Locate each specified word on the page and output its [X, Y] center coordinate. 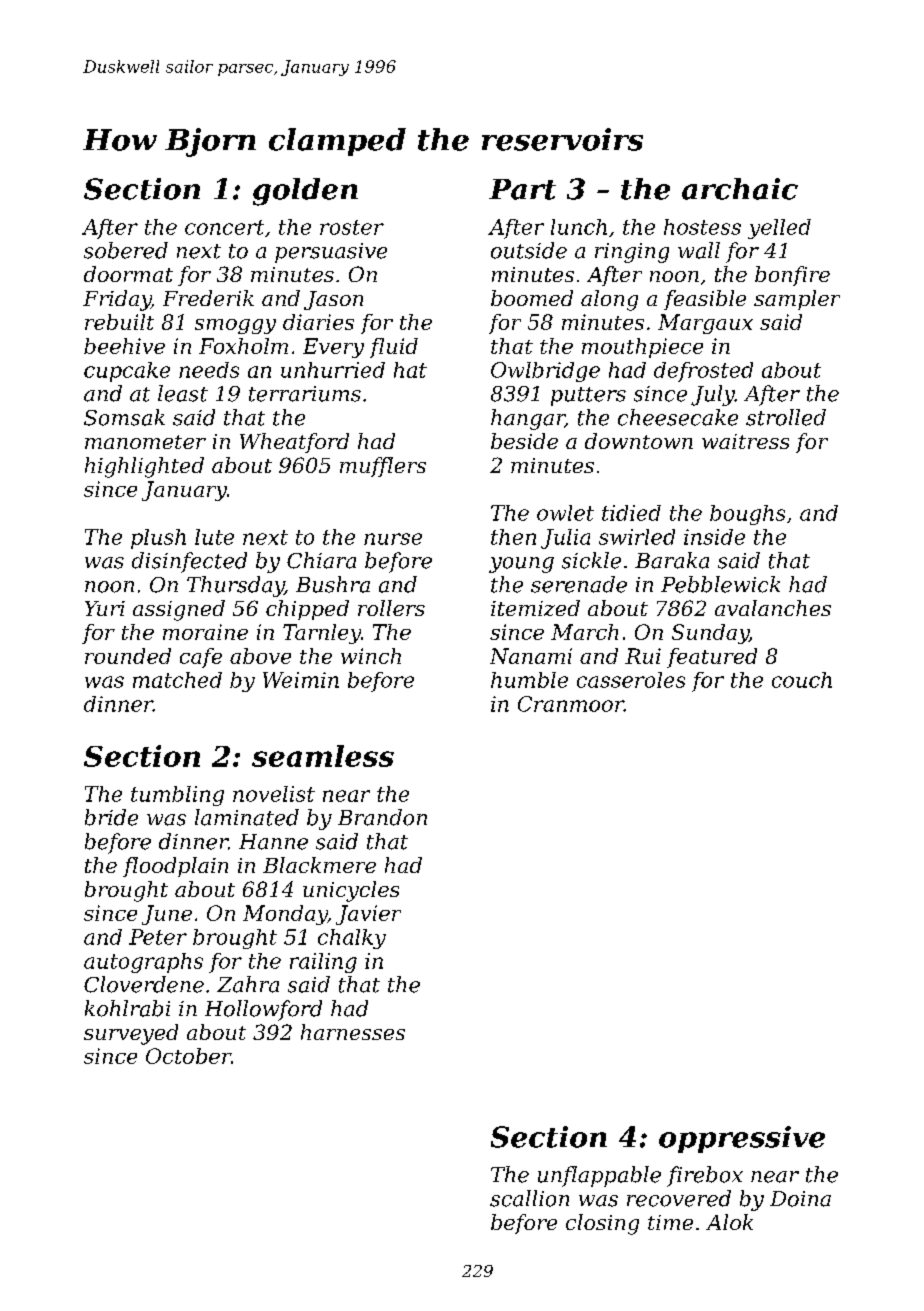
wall [699, 250]
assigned [179, 610]
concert [224, 227]
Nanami [531, 656]
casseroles [631, 680]
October [188, 1056]
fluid [394, 348]
